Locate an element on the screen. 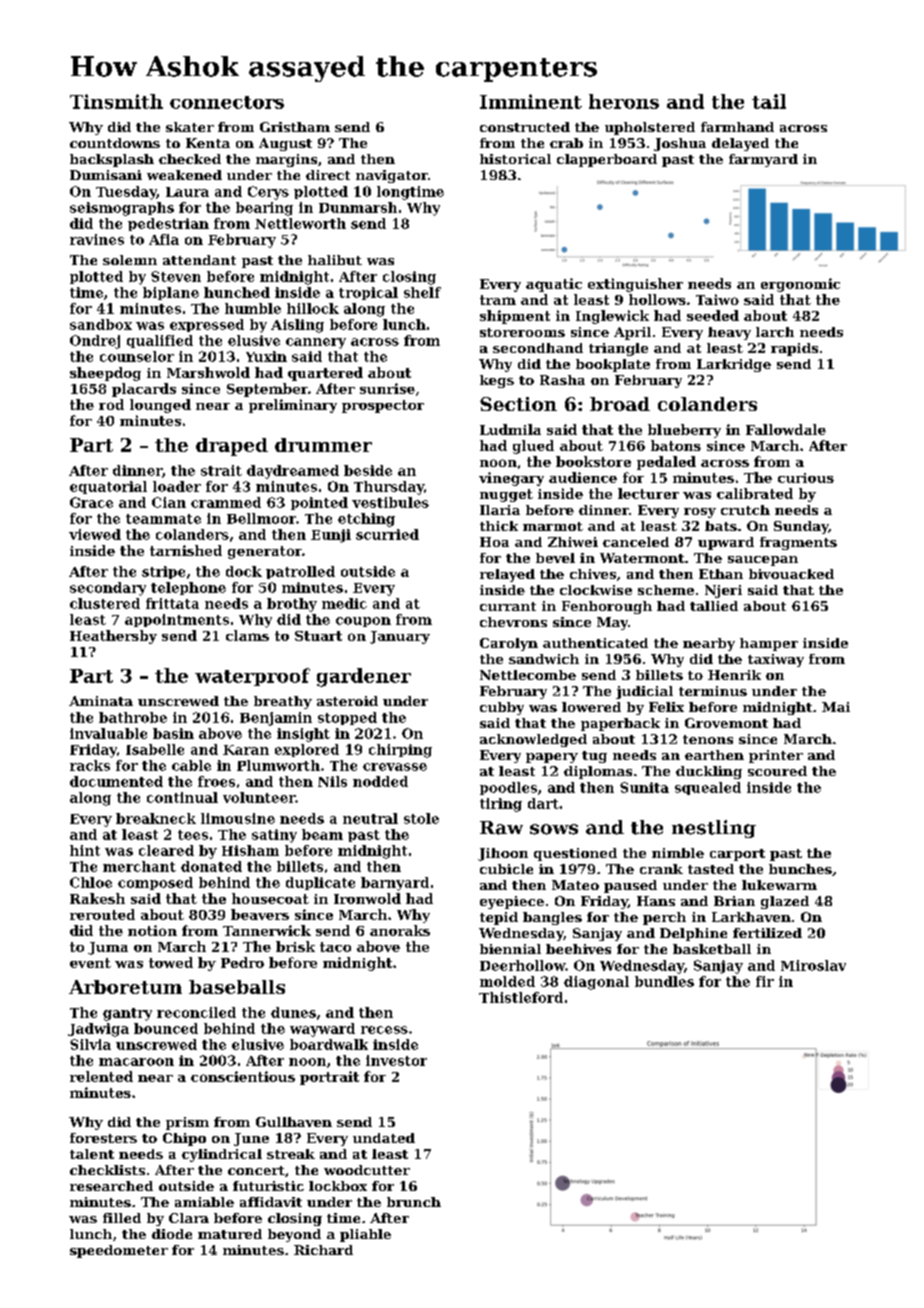 This screenshot has height=1308, width=924. rapids is located at coordinates (794, 349).
